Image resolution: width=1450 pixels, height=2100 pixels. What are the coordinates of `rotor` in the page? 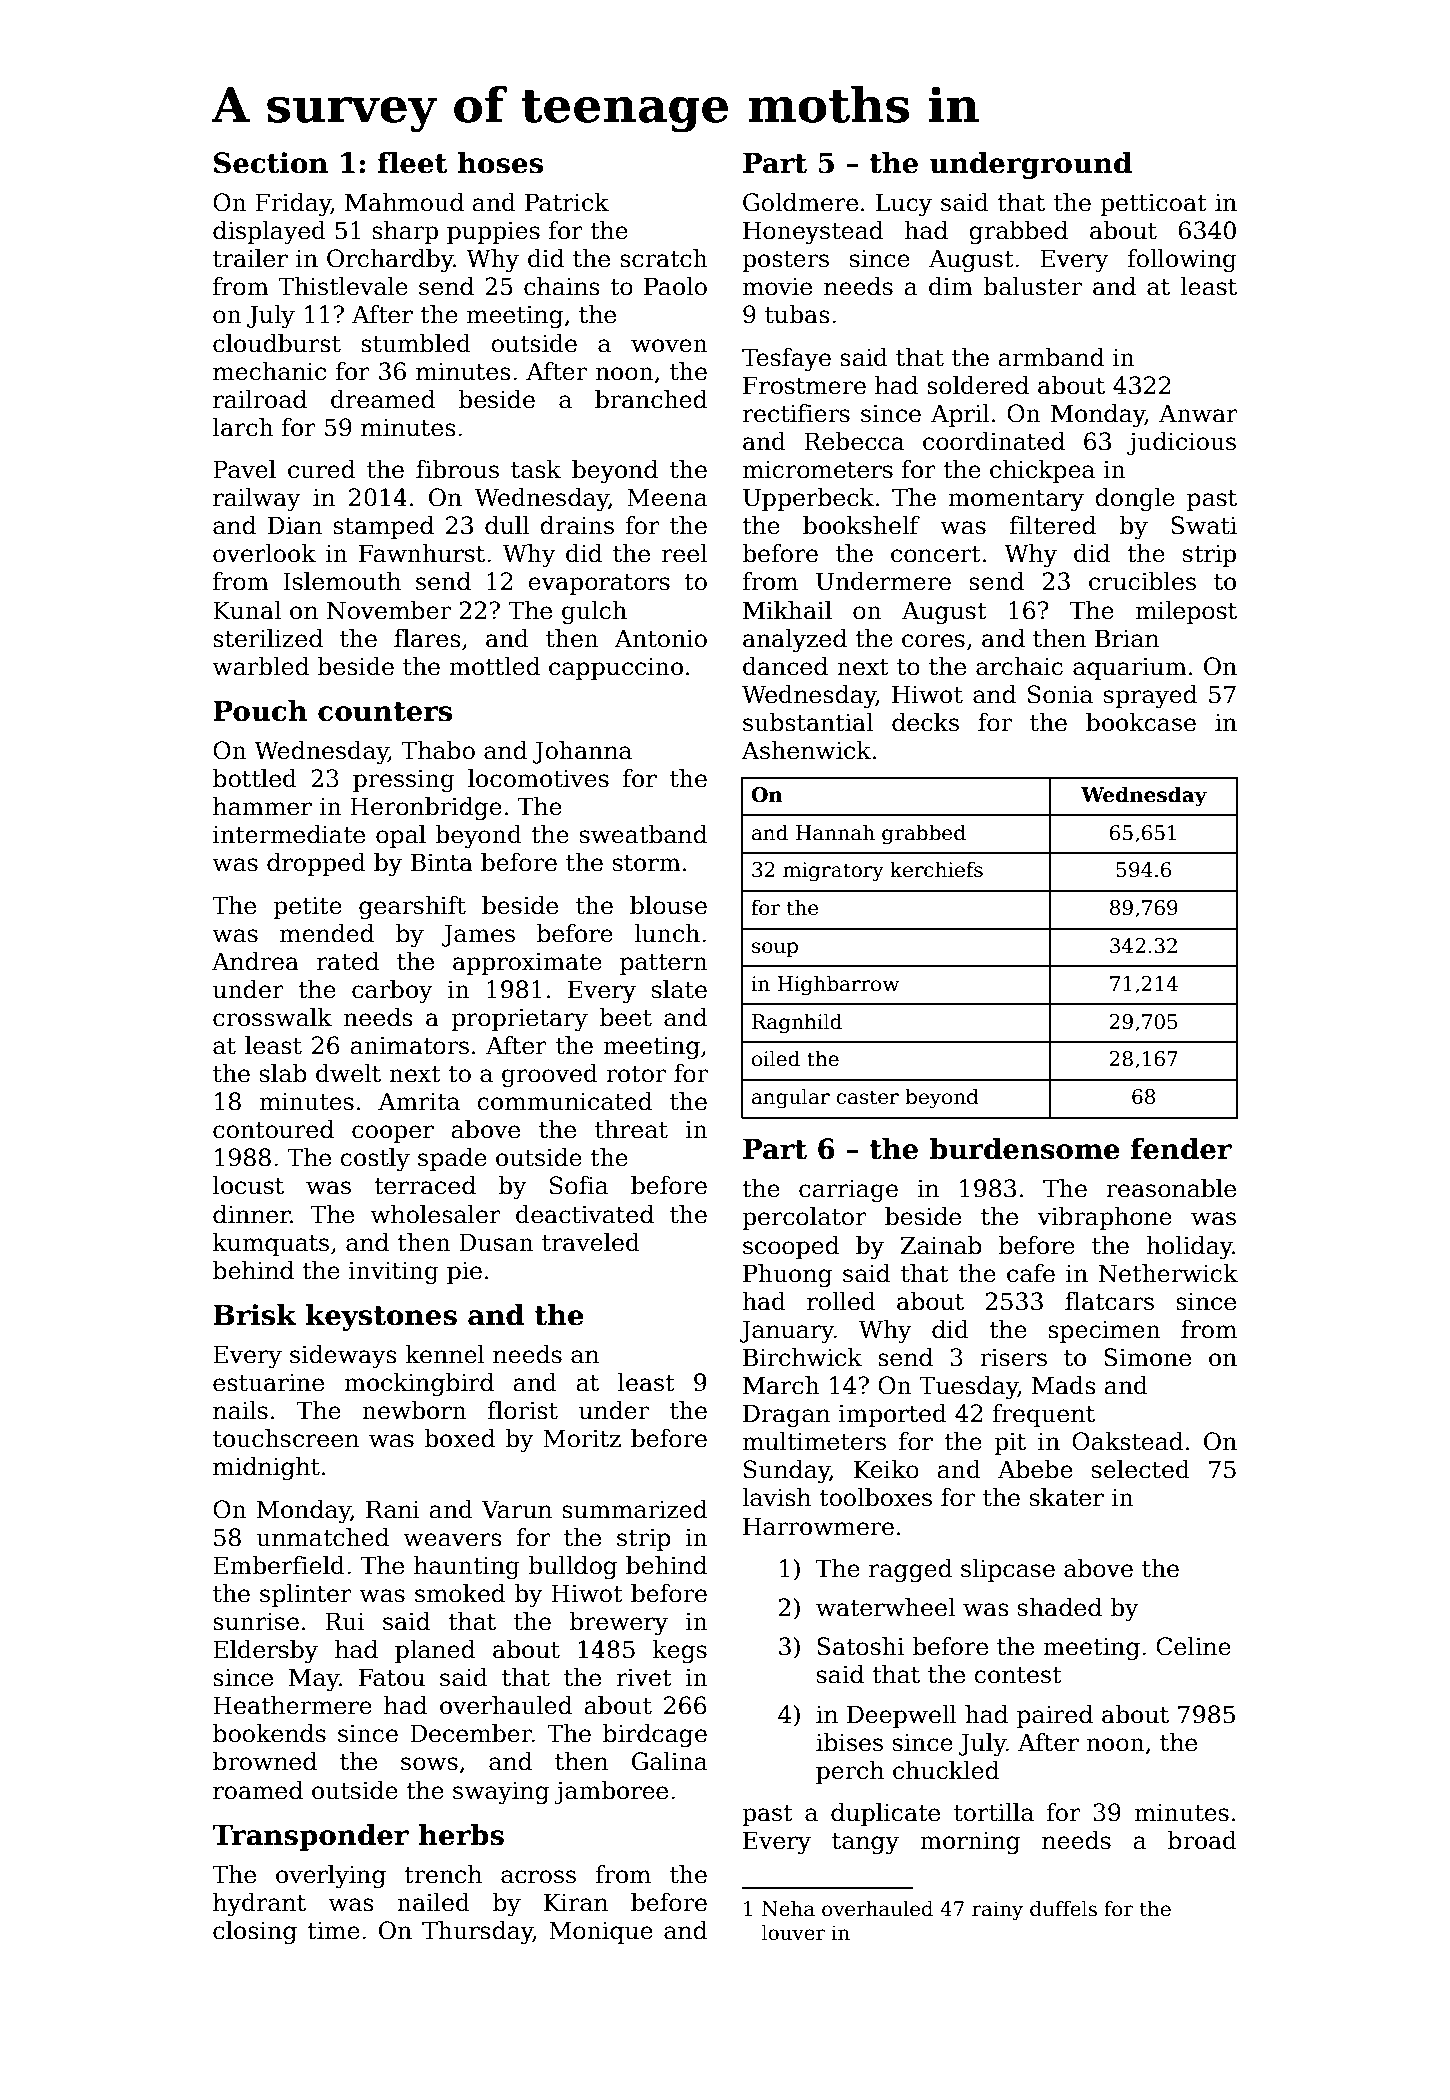 It's located at (636, 1074).
